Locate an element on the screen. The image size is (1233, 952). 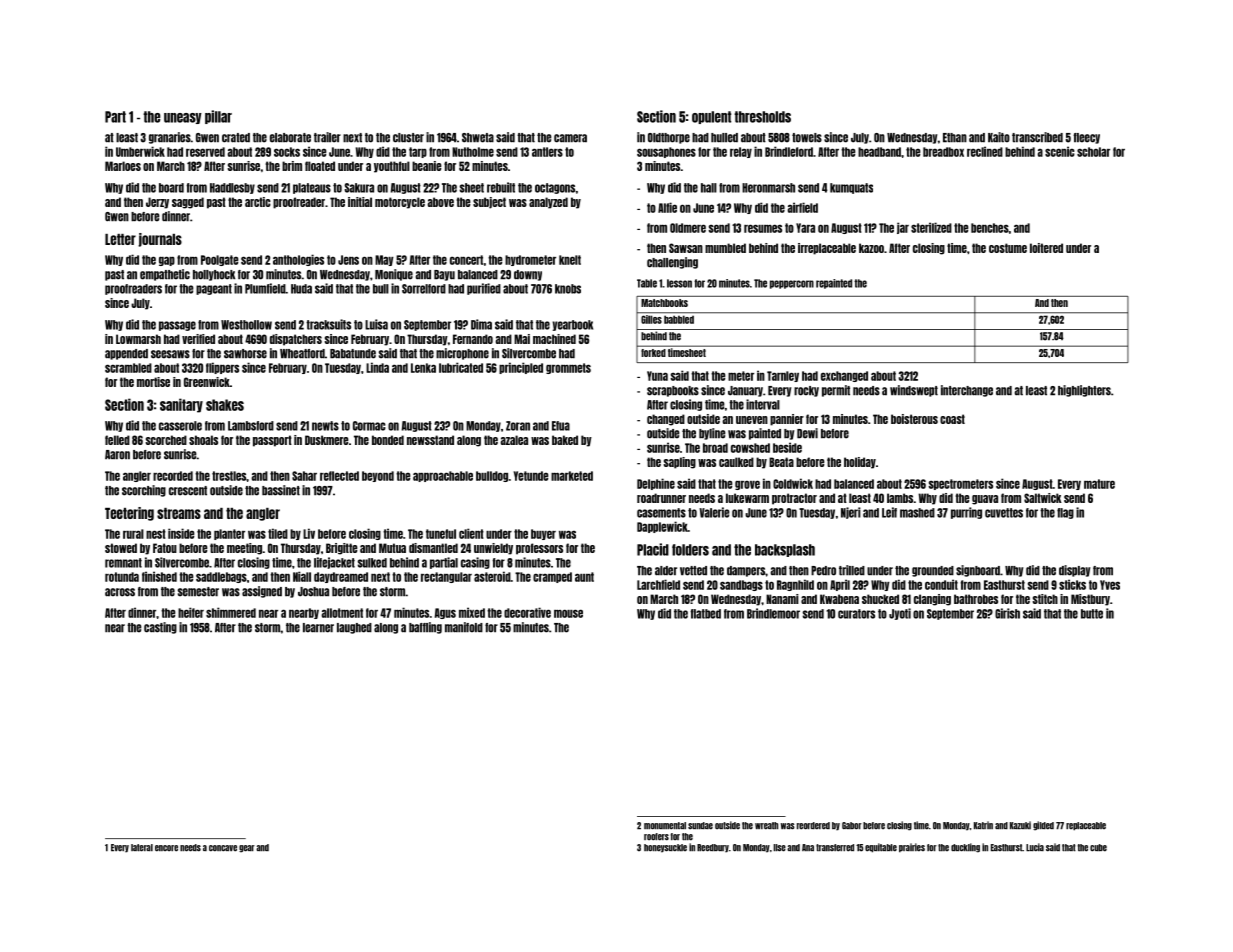
pillar is located at coordinates (218, 117).
